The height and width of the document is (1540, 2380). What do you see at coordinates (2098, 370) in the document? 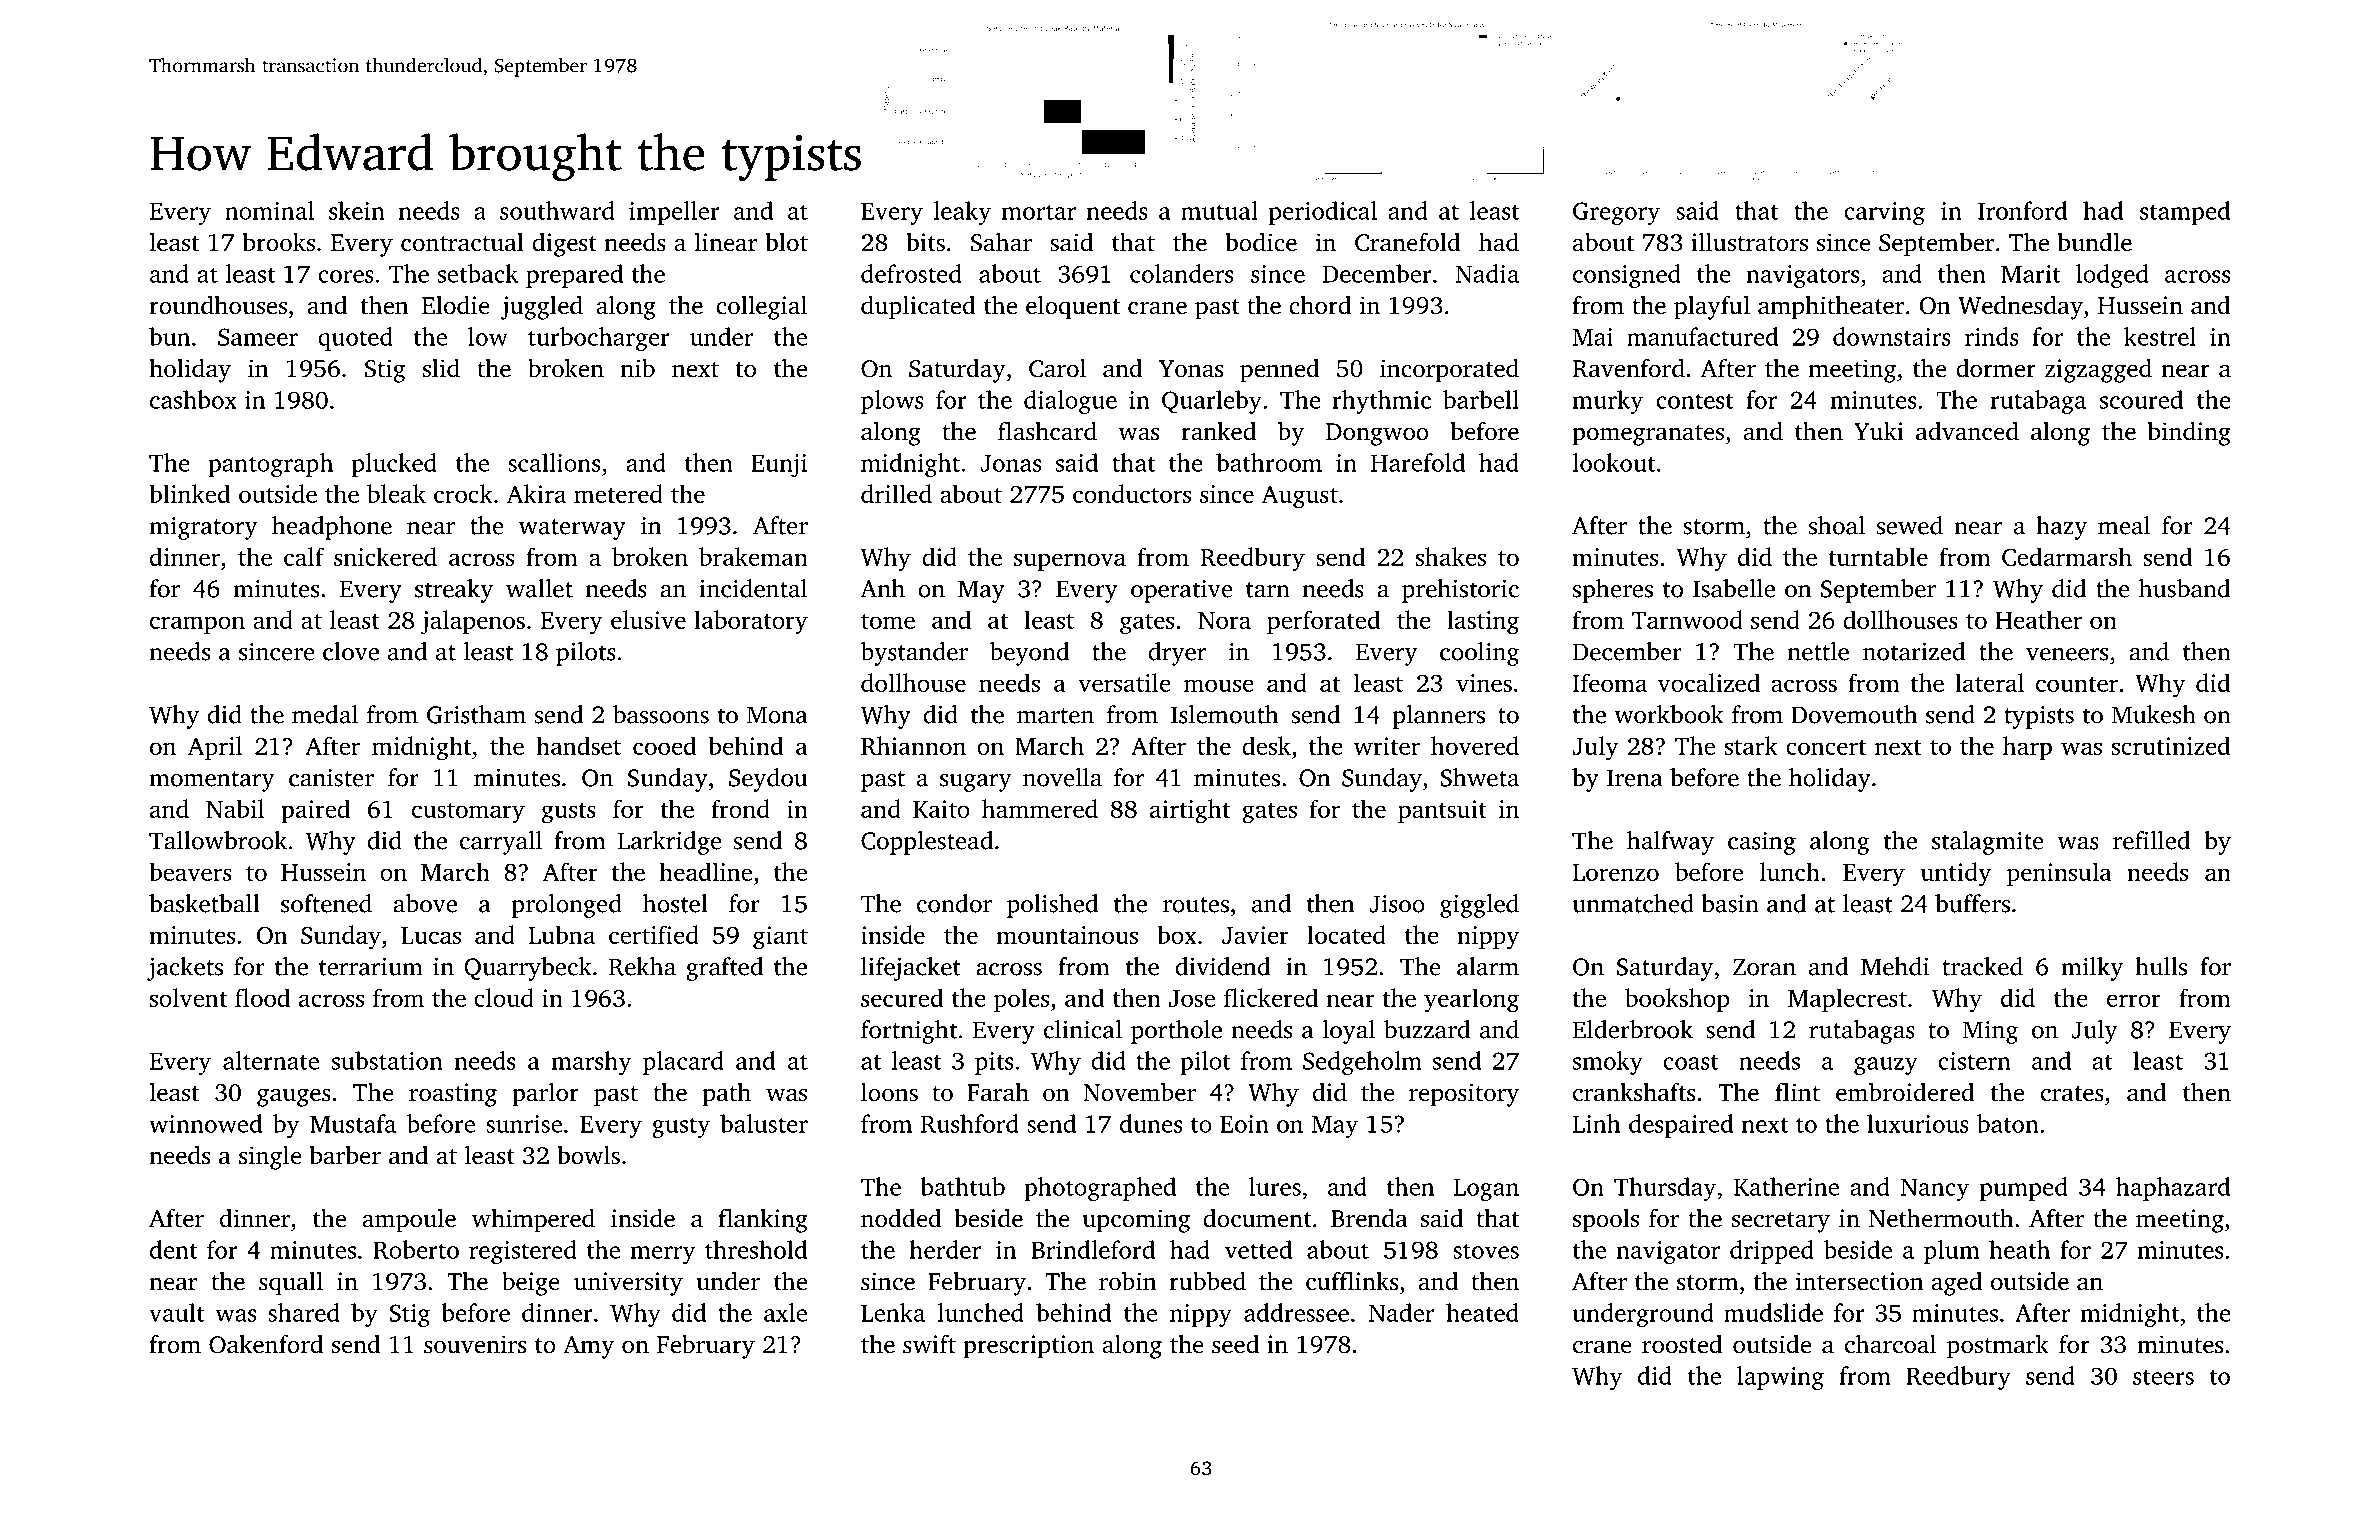
I see `zigzagged` at bounding box center [2098, 370].
